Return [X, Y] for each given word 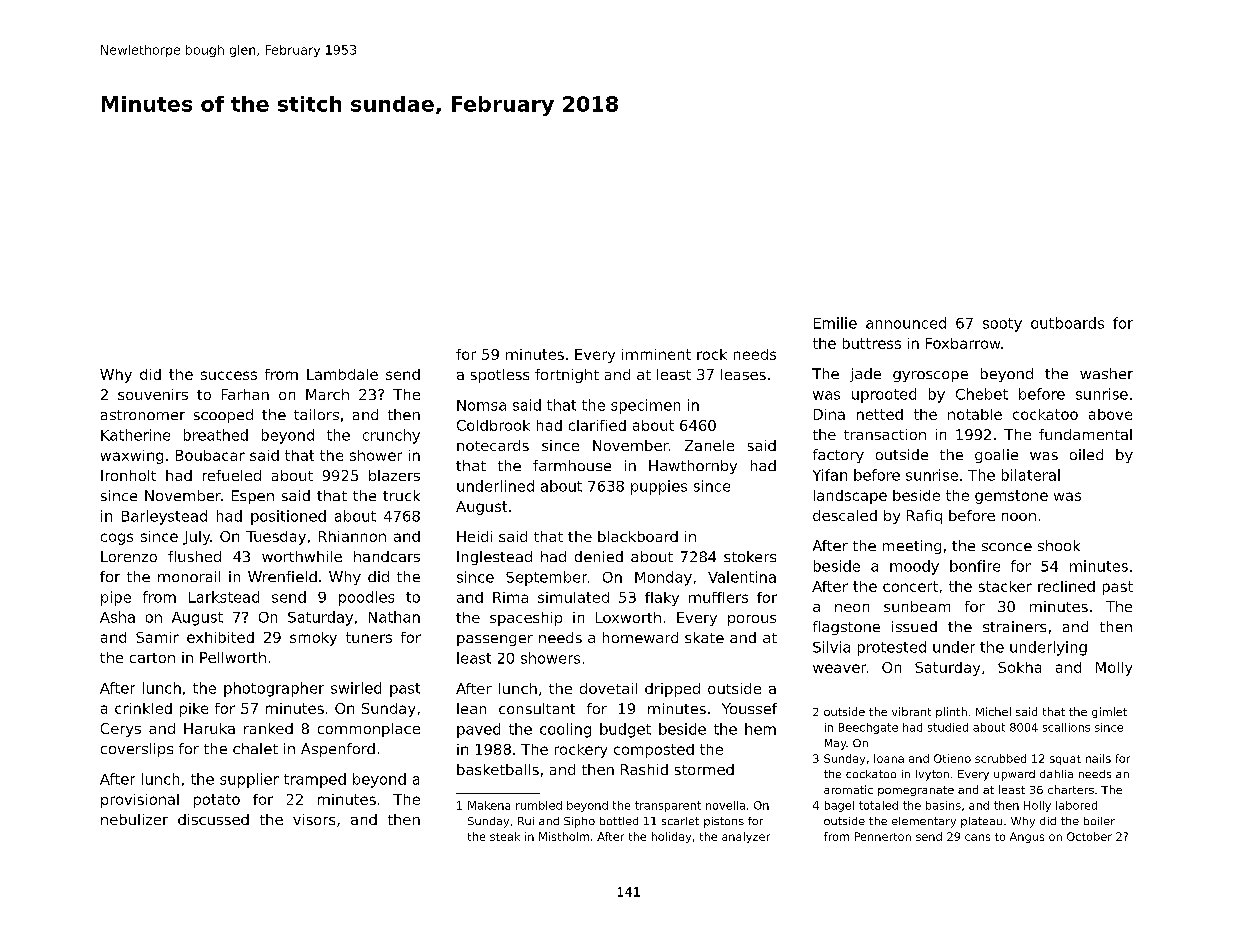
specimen [645, 406]
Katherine [135, 435]
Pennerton [883, 836]
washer [1106, 373]
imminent [656, 354]
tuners [369, 637]
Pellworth [233, 657]
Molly [1114, 669]
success [229, 375]
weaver [839, 668]
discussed [213, 819]
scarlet [680, 821]
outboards [1067, 323]
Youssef [749, 708]
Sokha [1019, 667]
